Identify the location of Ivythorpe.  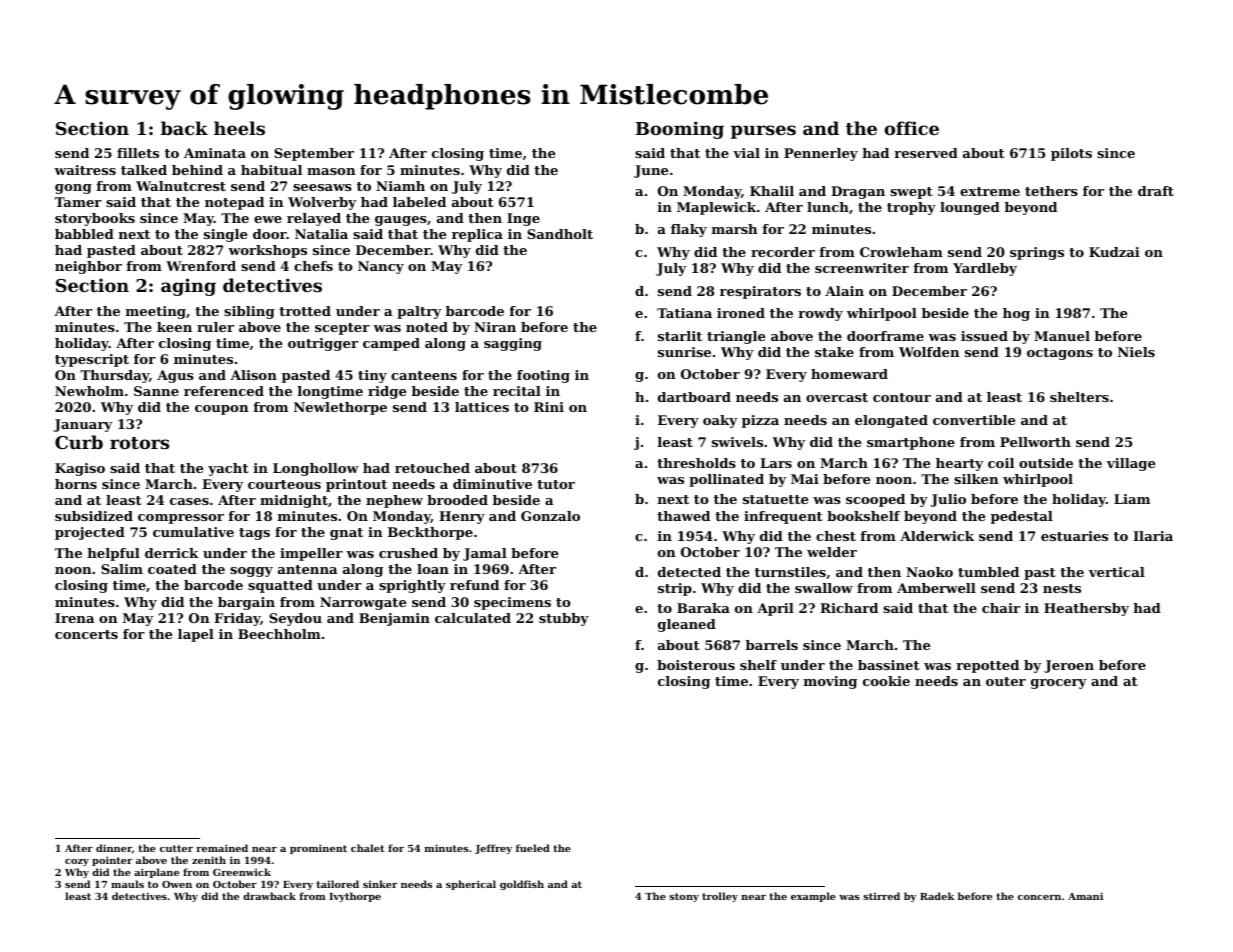
(355, 897).
